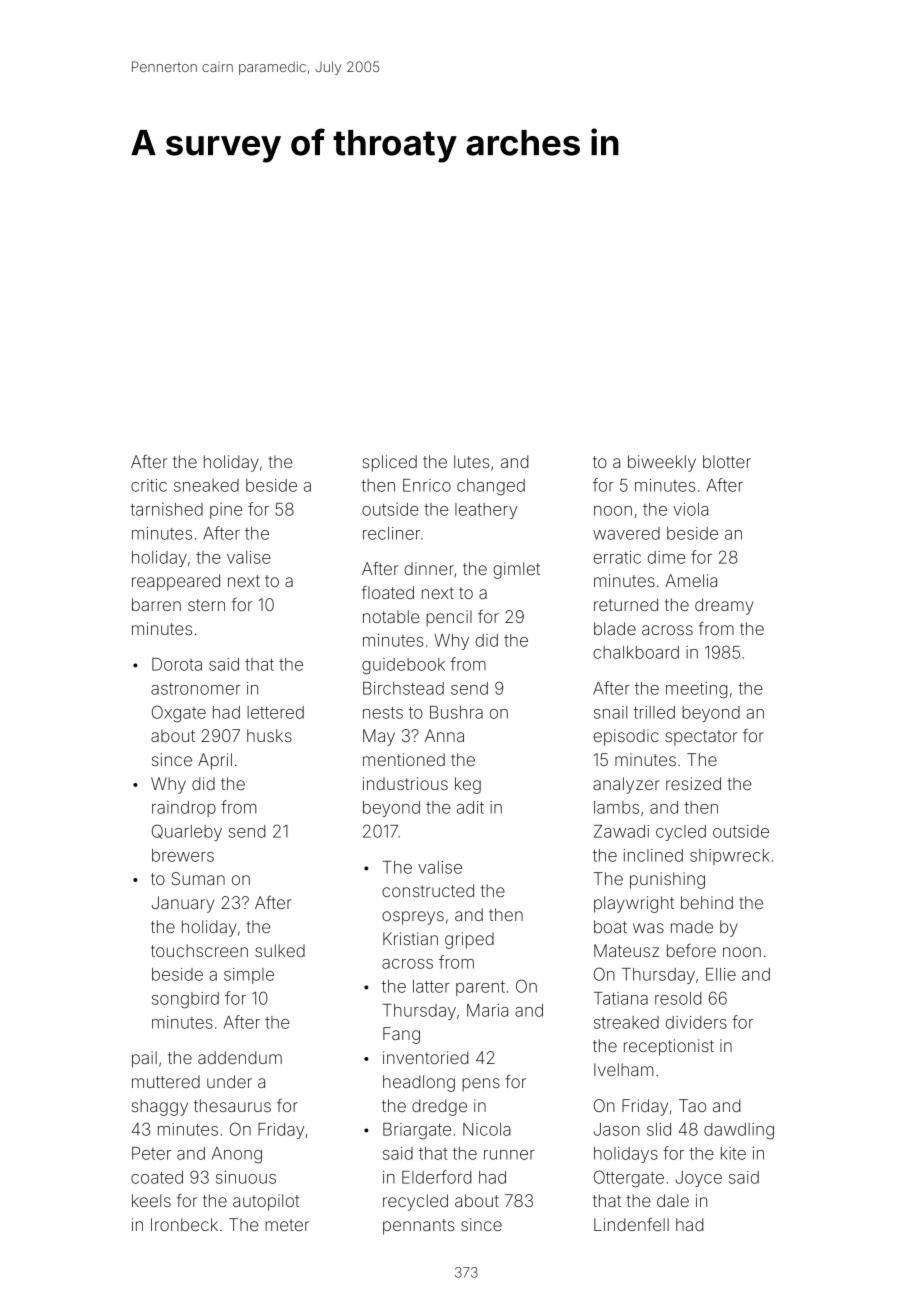 The width and height of the screenshot is (908, 1316). What do you see at coordinates (184, 1224) in the screenshot?
I see `Ironbeck` at bounding box center [184, 1224].
